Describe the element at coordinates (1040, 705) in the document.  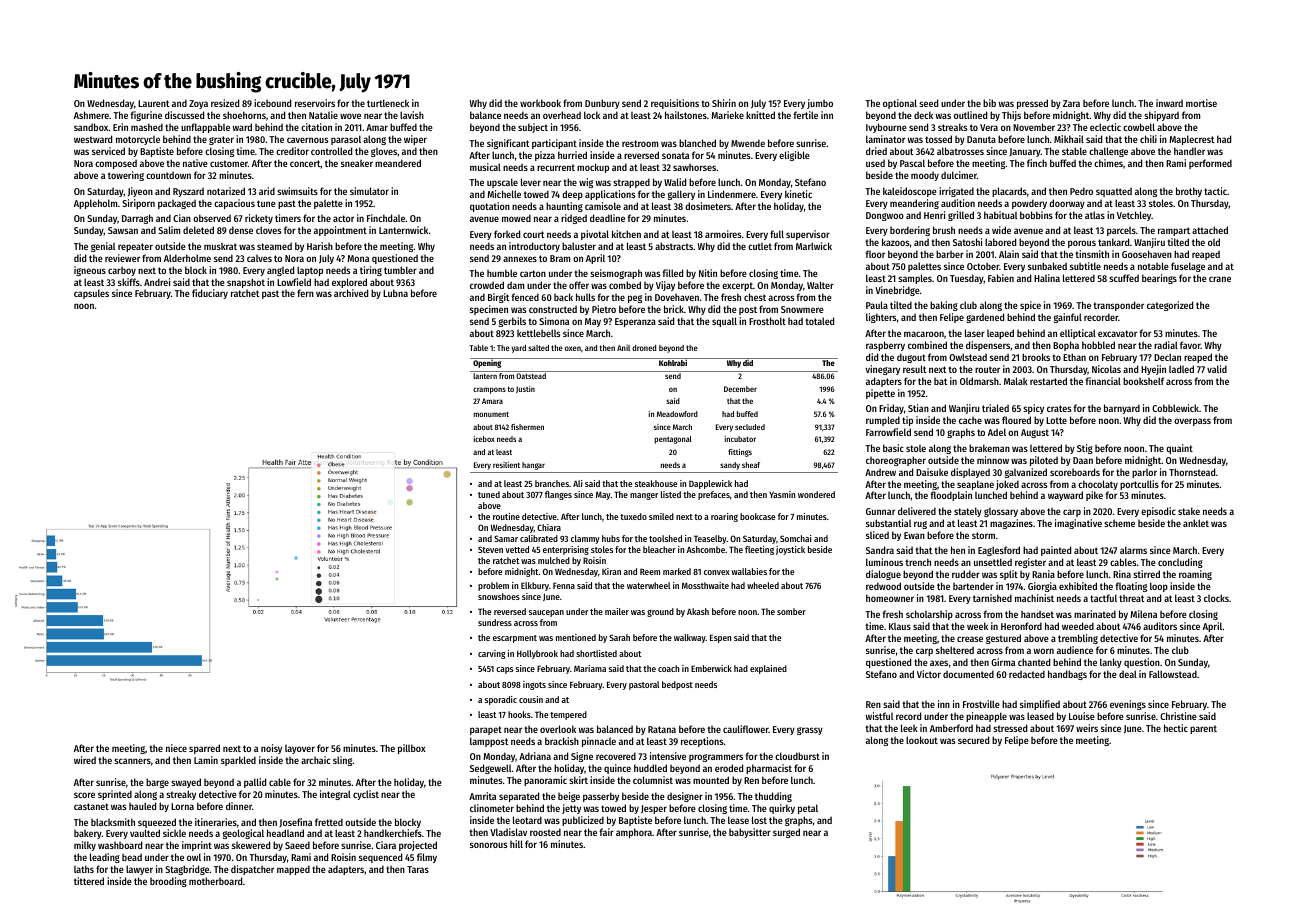
I see `simplified` at that location.
